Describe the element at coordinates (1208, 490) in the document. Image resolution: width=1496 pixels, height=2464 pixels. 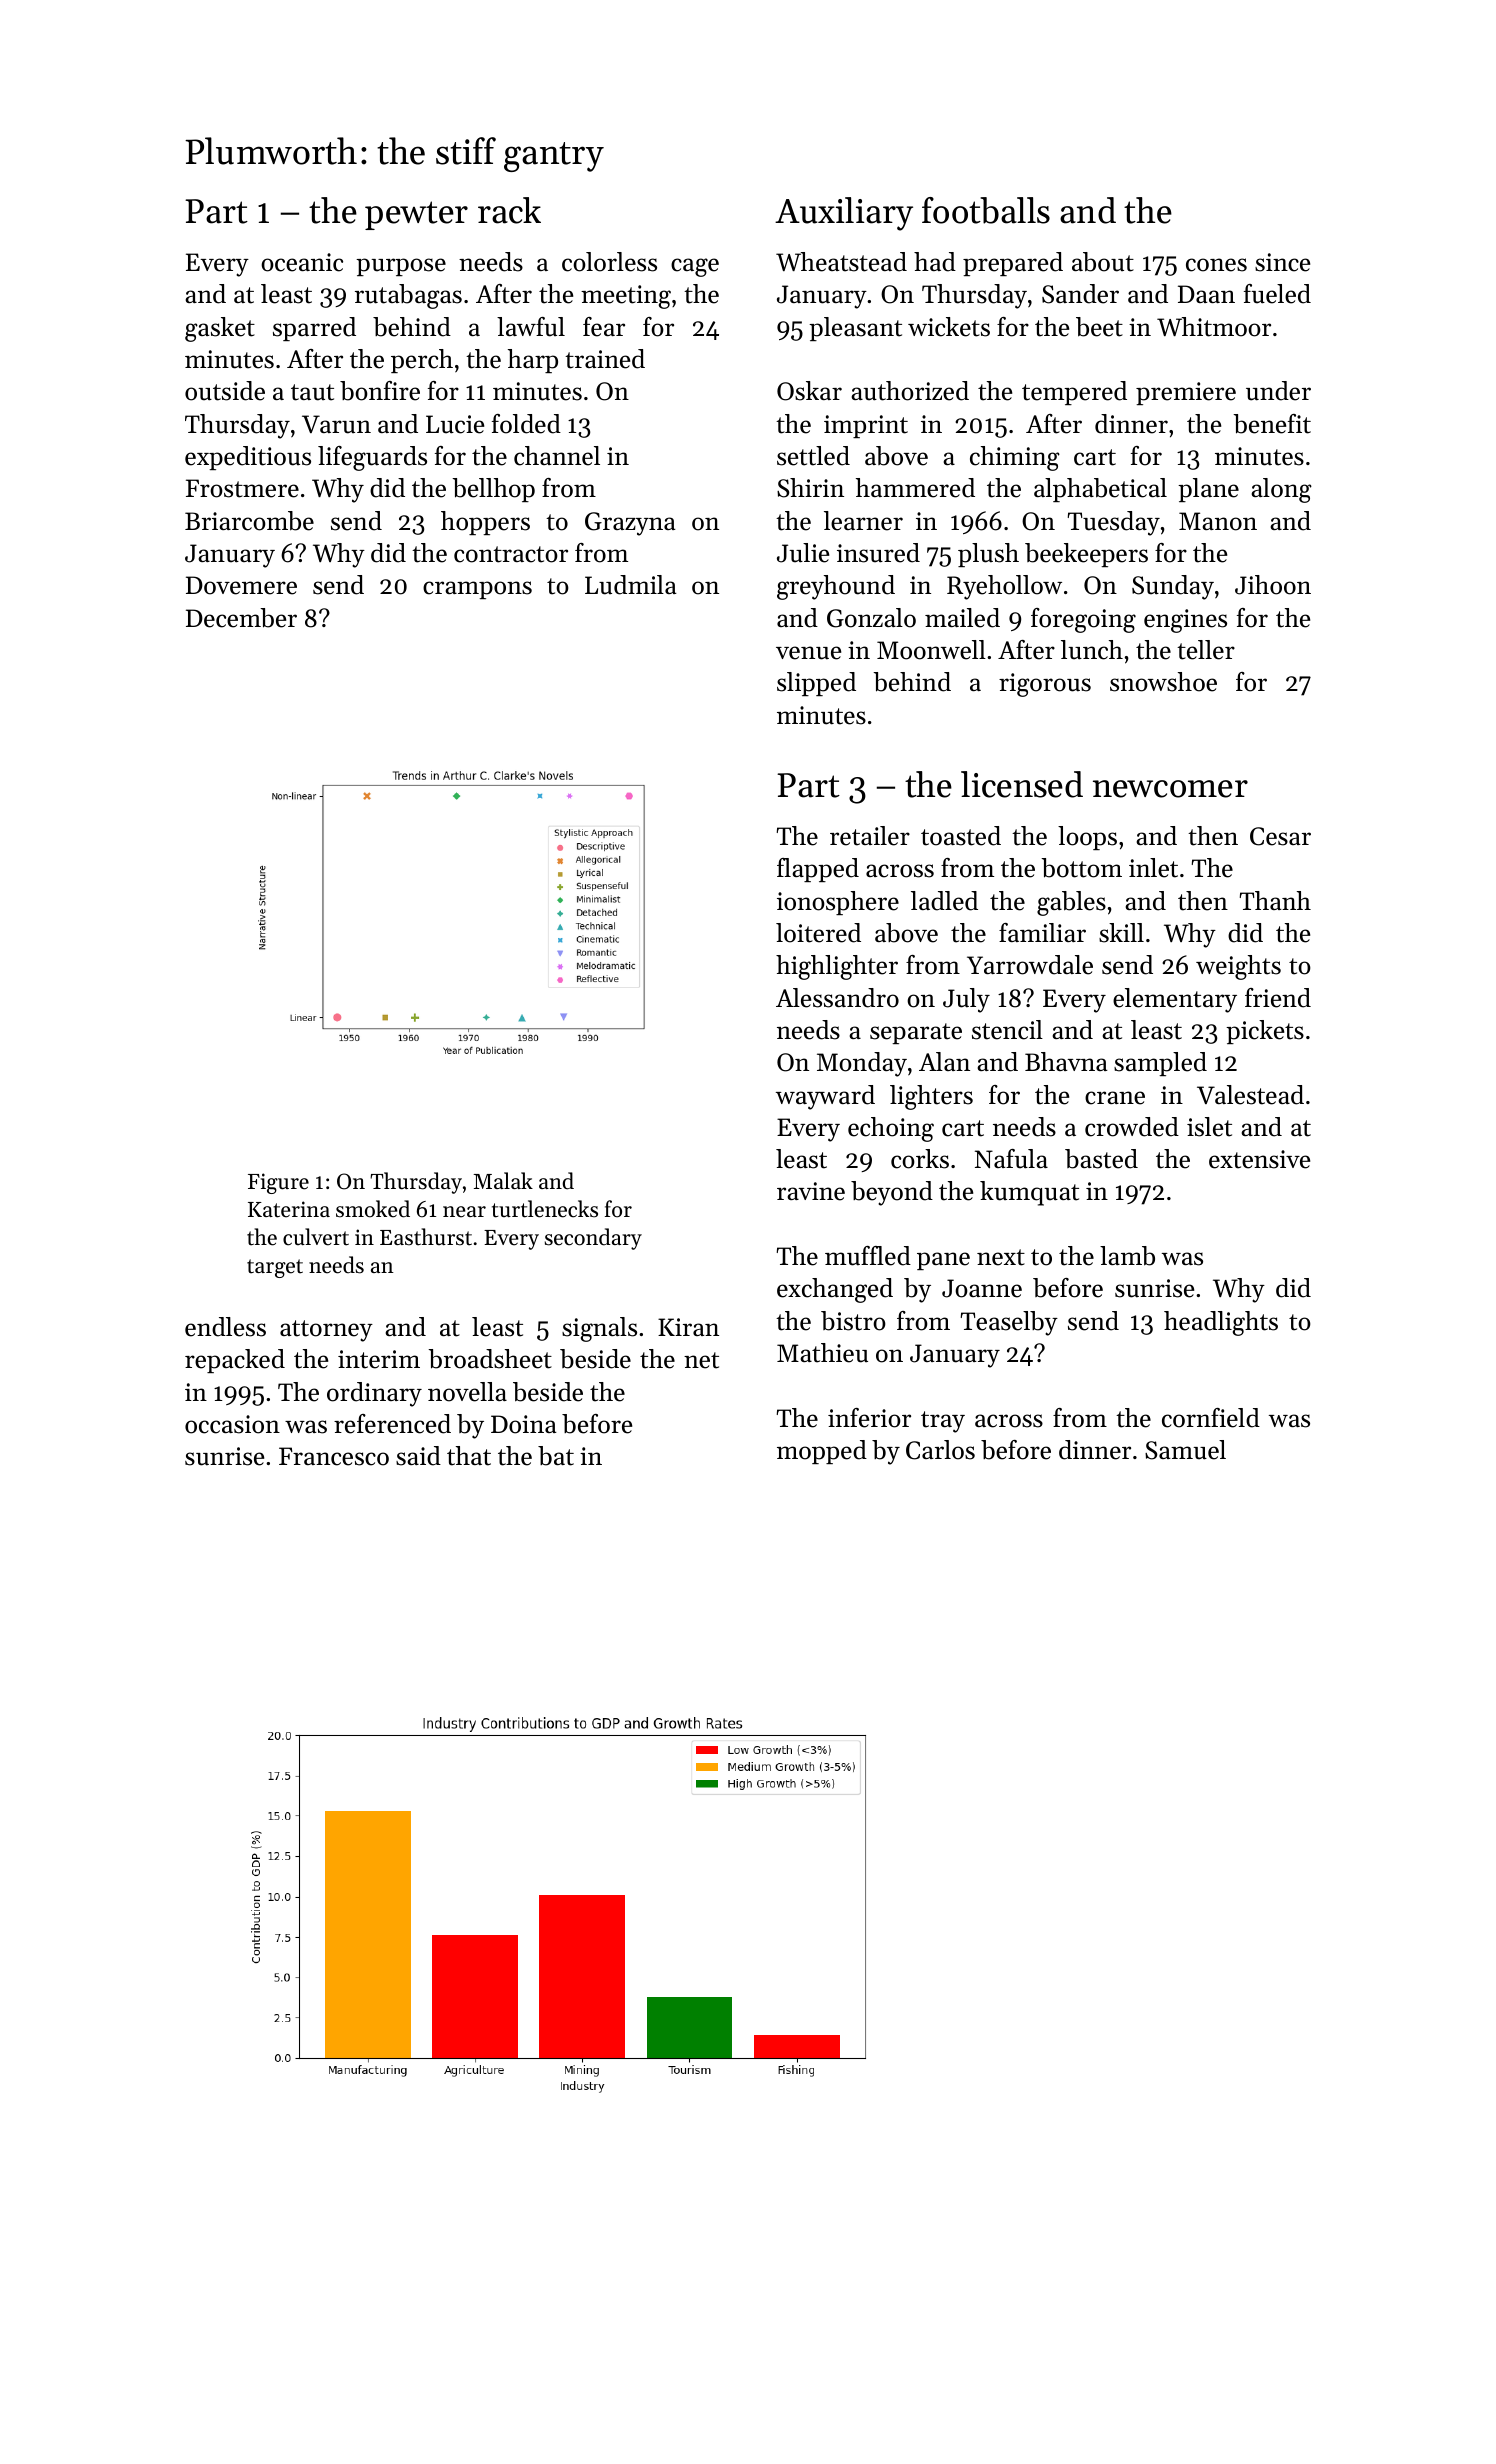
I see `plane` at that location.
